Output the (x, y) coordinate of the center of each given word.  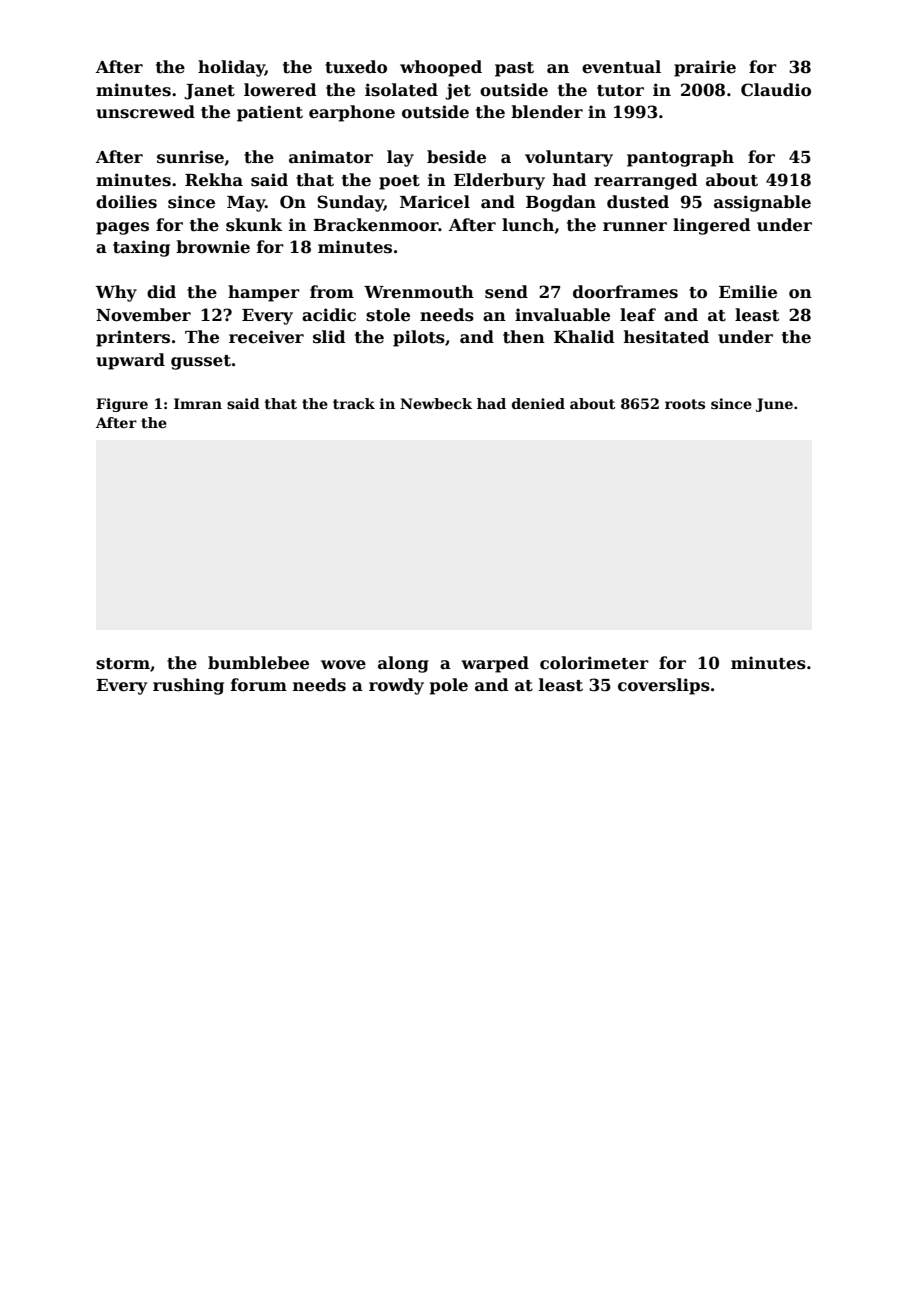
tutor (620, 91)
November (143, 315)
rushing (188, 686)
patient (270, 113)
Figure (122, 405)
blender (547, 112)
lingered (712, 226)
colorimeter (594, 663)
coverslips (664, 686)
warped (495, 664)
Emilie (748, 292)
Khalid (584, 337)
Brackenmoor (376, 225)
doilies (126, 202)
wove (343, 665)
